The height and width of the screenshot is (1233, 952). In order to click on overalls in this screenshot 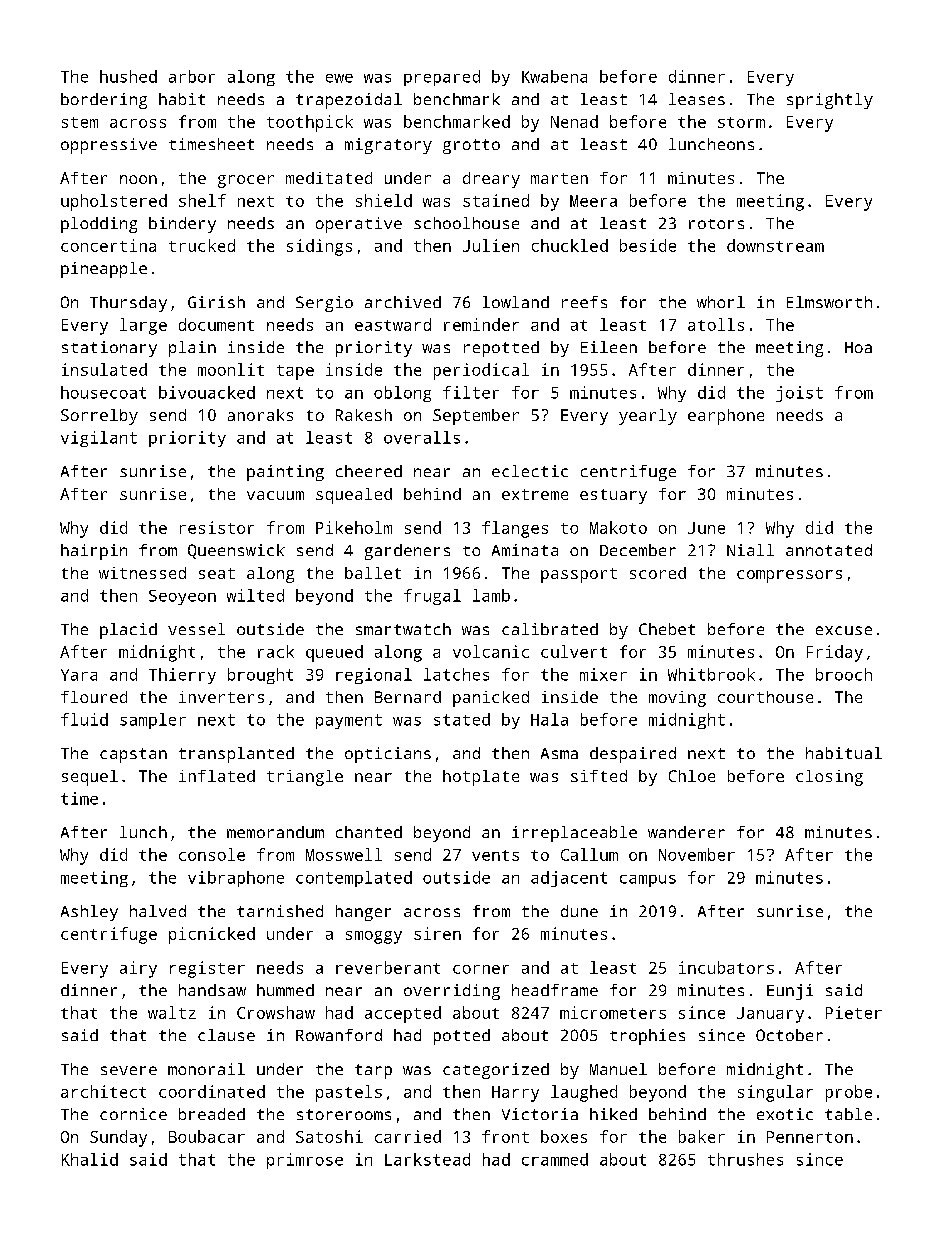, I will do `click(422, 437)`.
